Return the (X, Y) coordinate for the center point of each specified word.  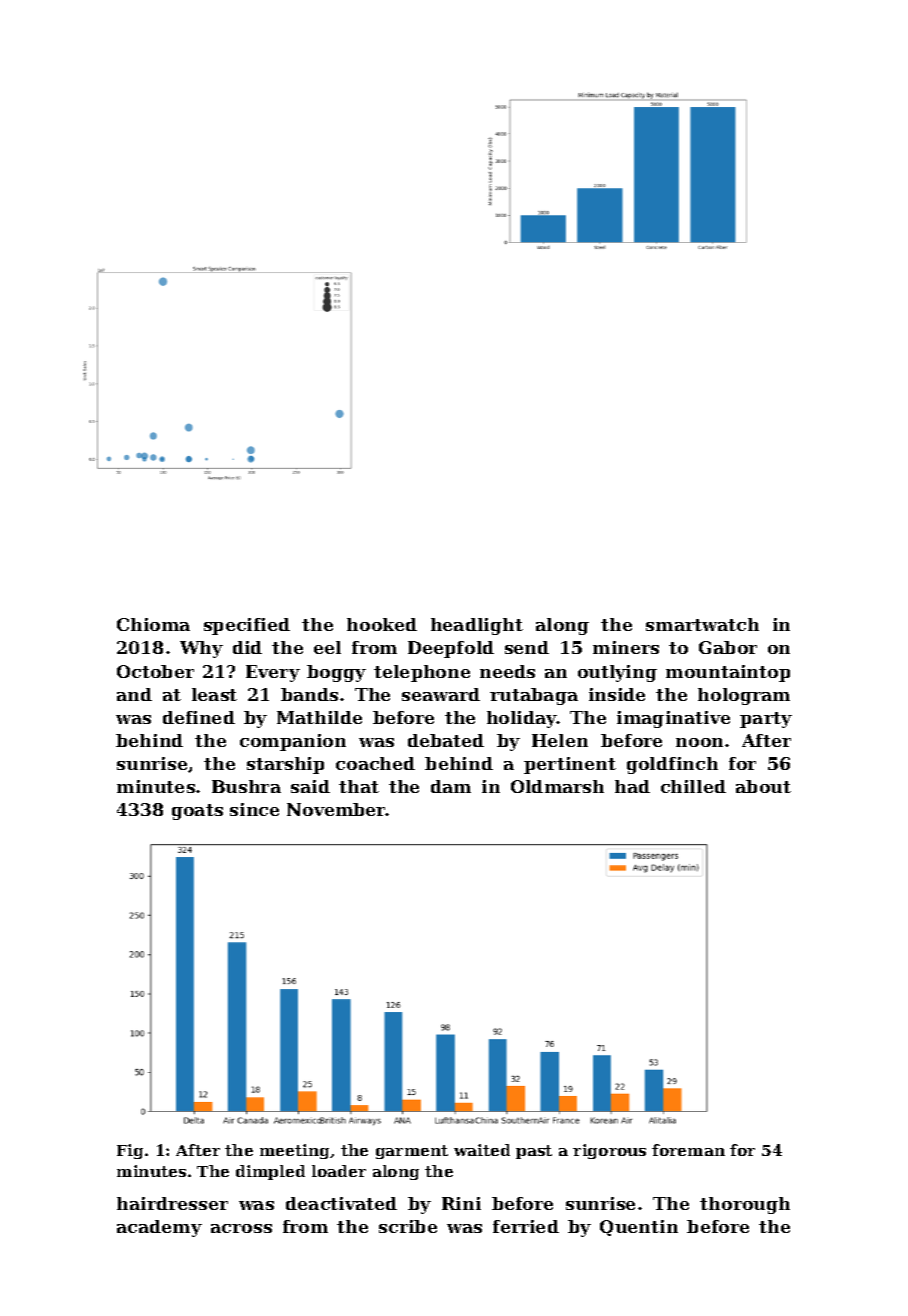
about (763, 786)
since (254, 809)
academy (159, 1228)
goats (197, 812)
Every (273, 673)
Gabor (728, 647)
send (527, 647)
